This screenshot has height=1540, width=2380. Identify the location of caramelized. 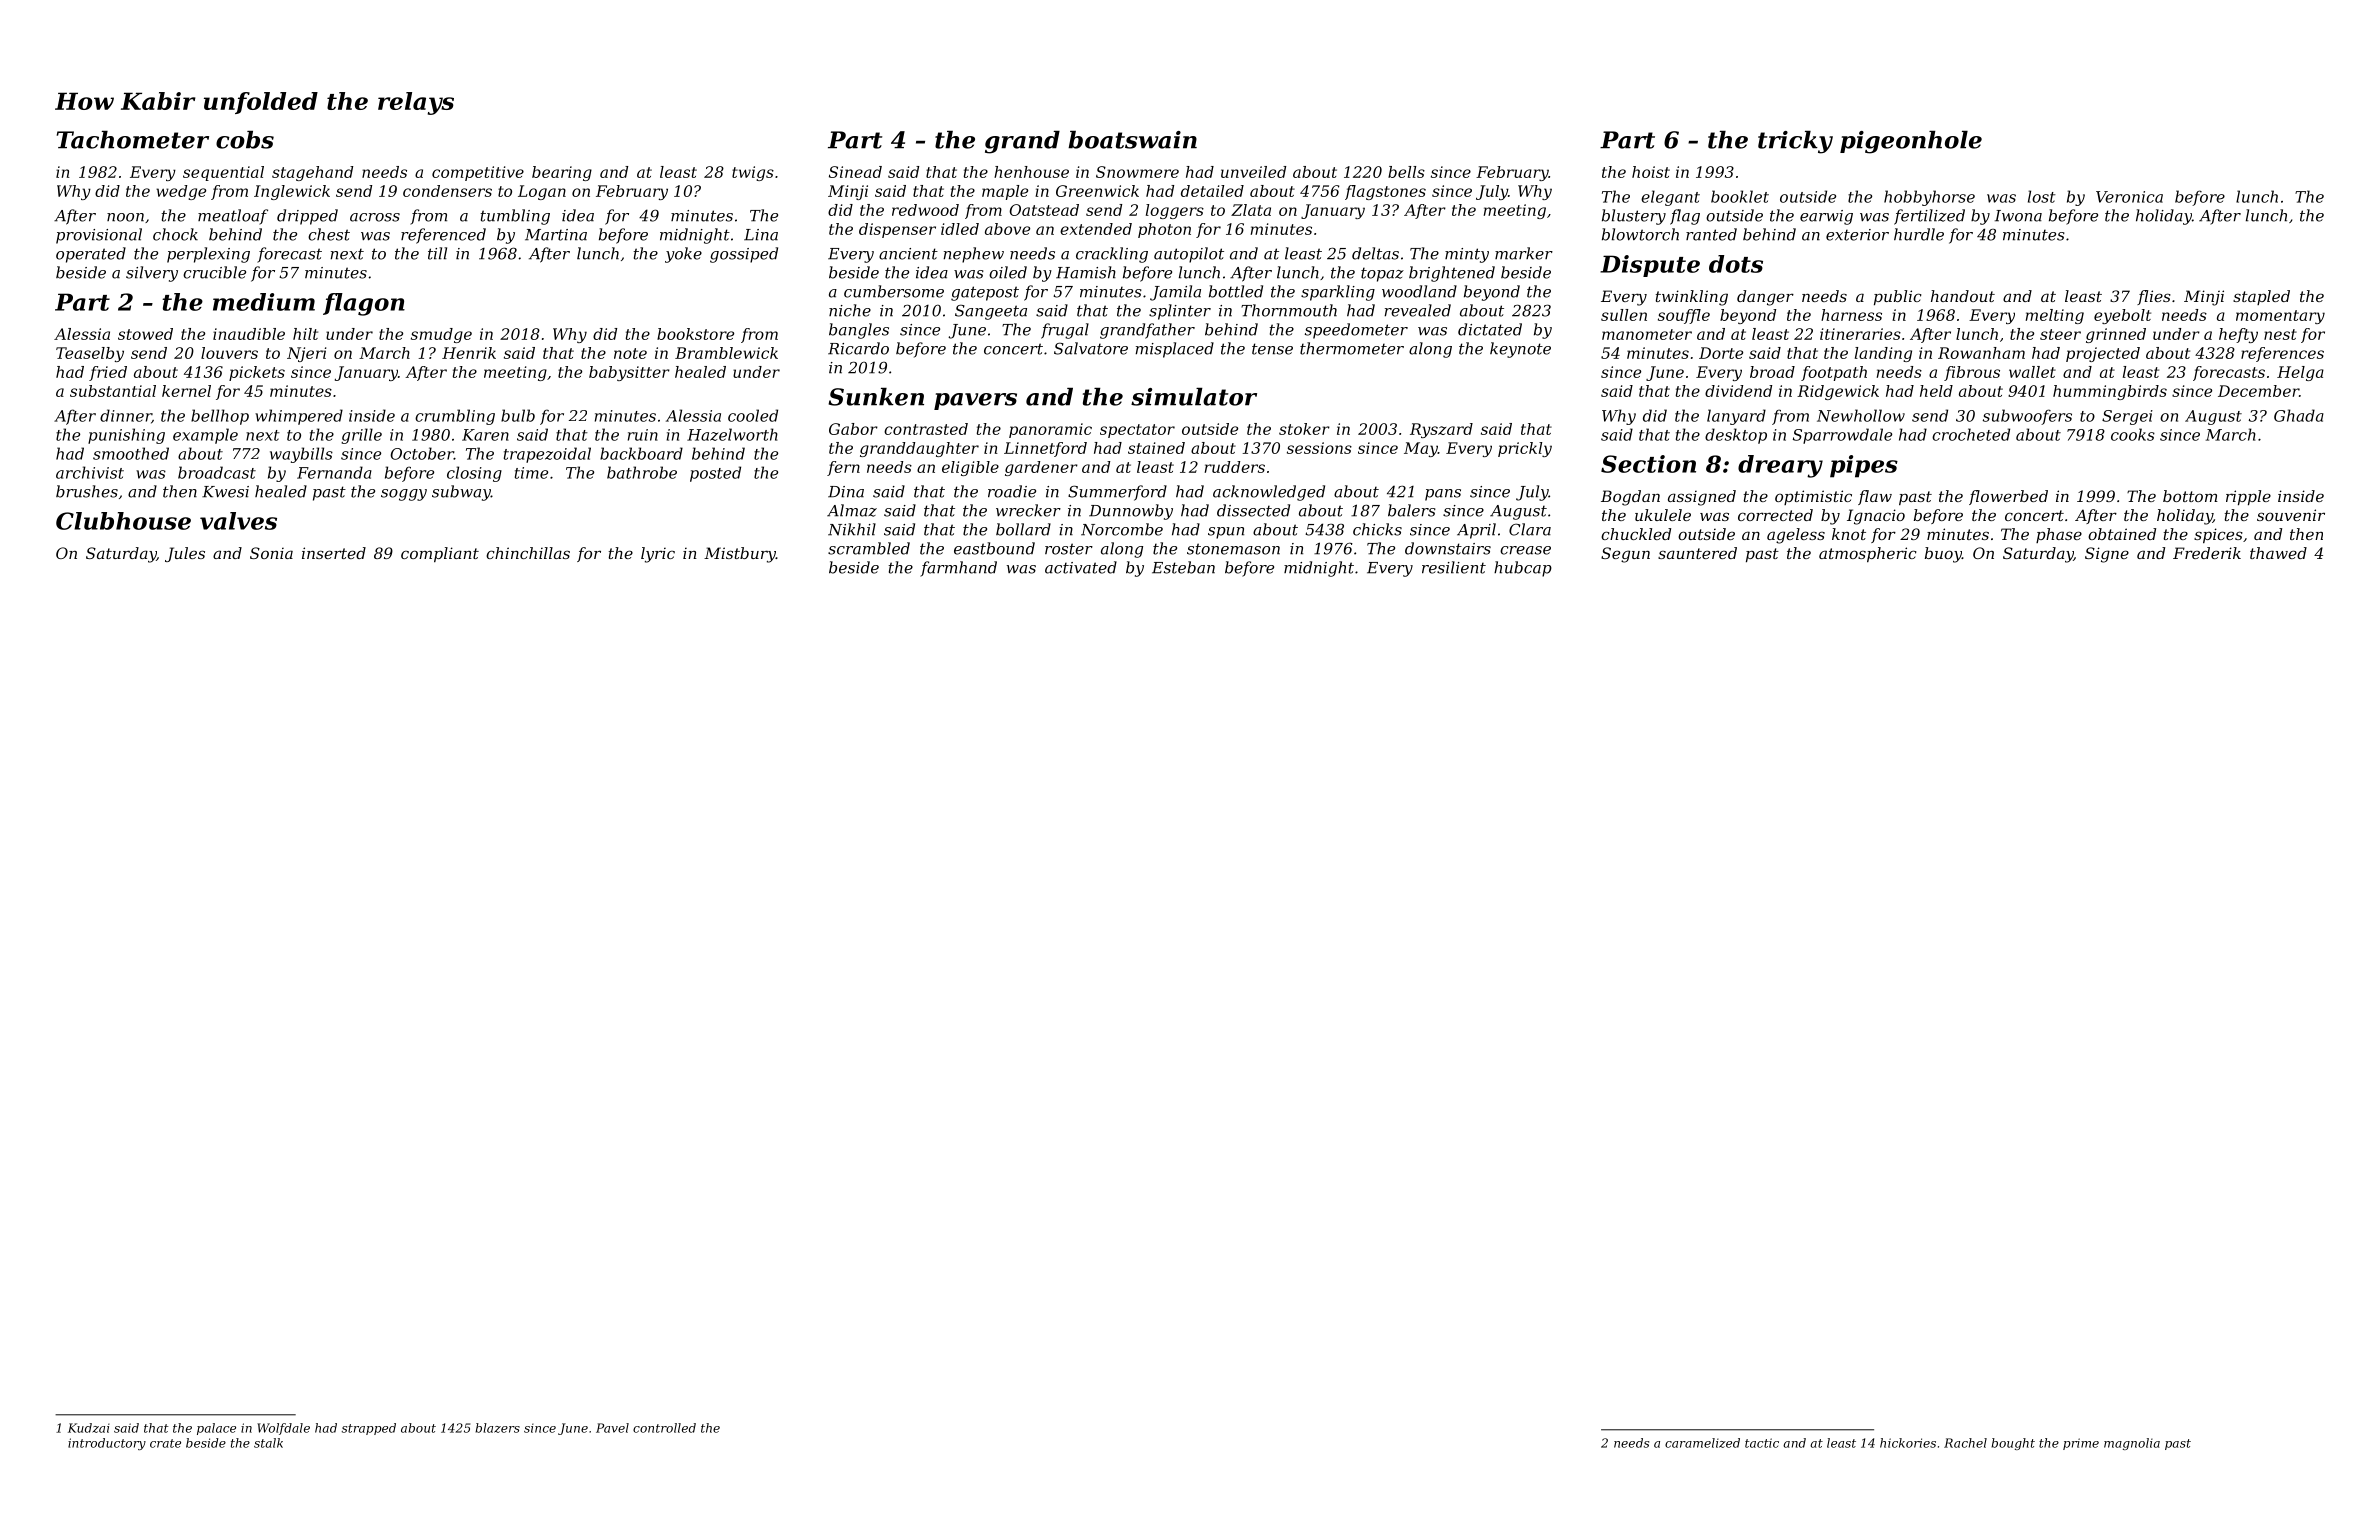
(1702, 1443).
